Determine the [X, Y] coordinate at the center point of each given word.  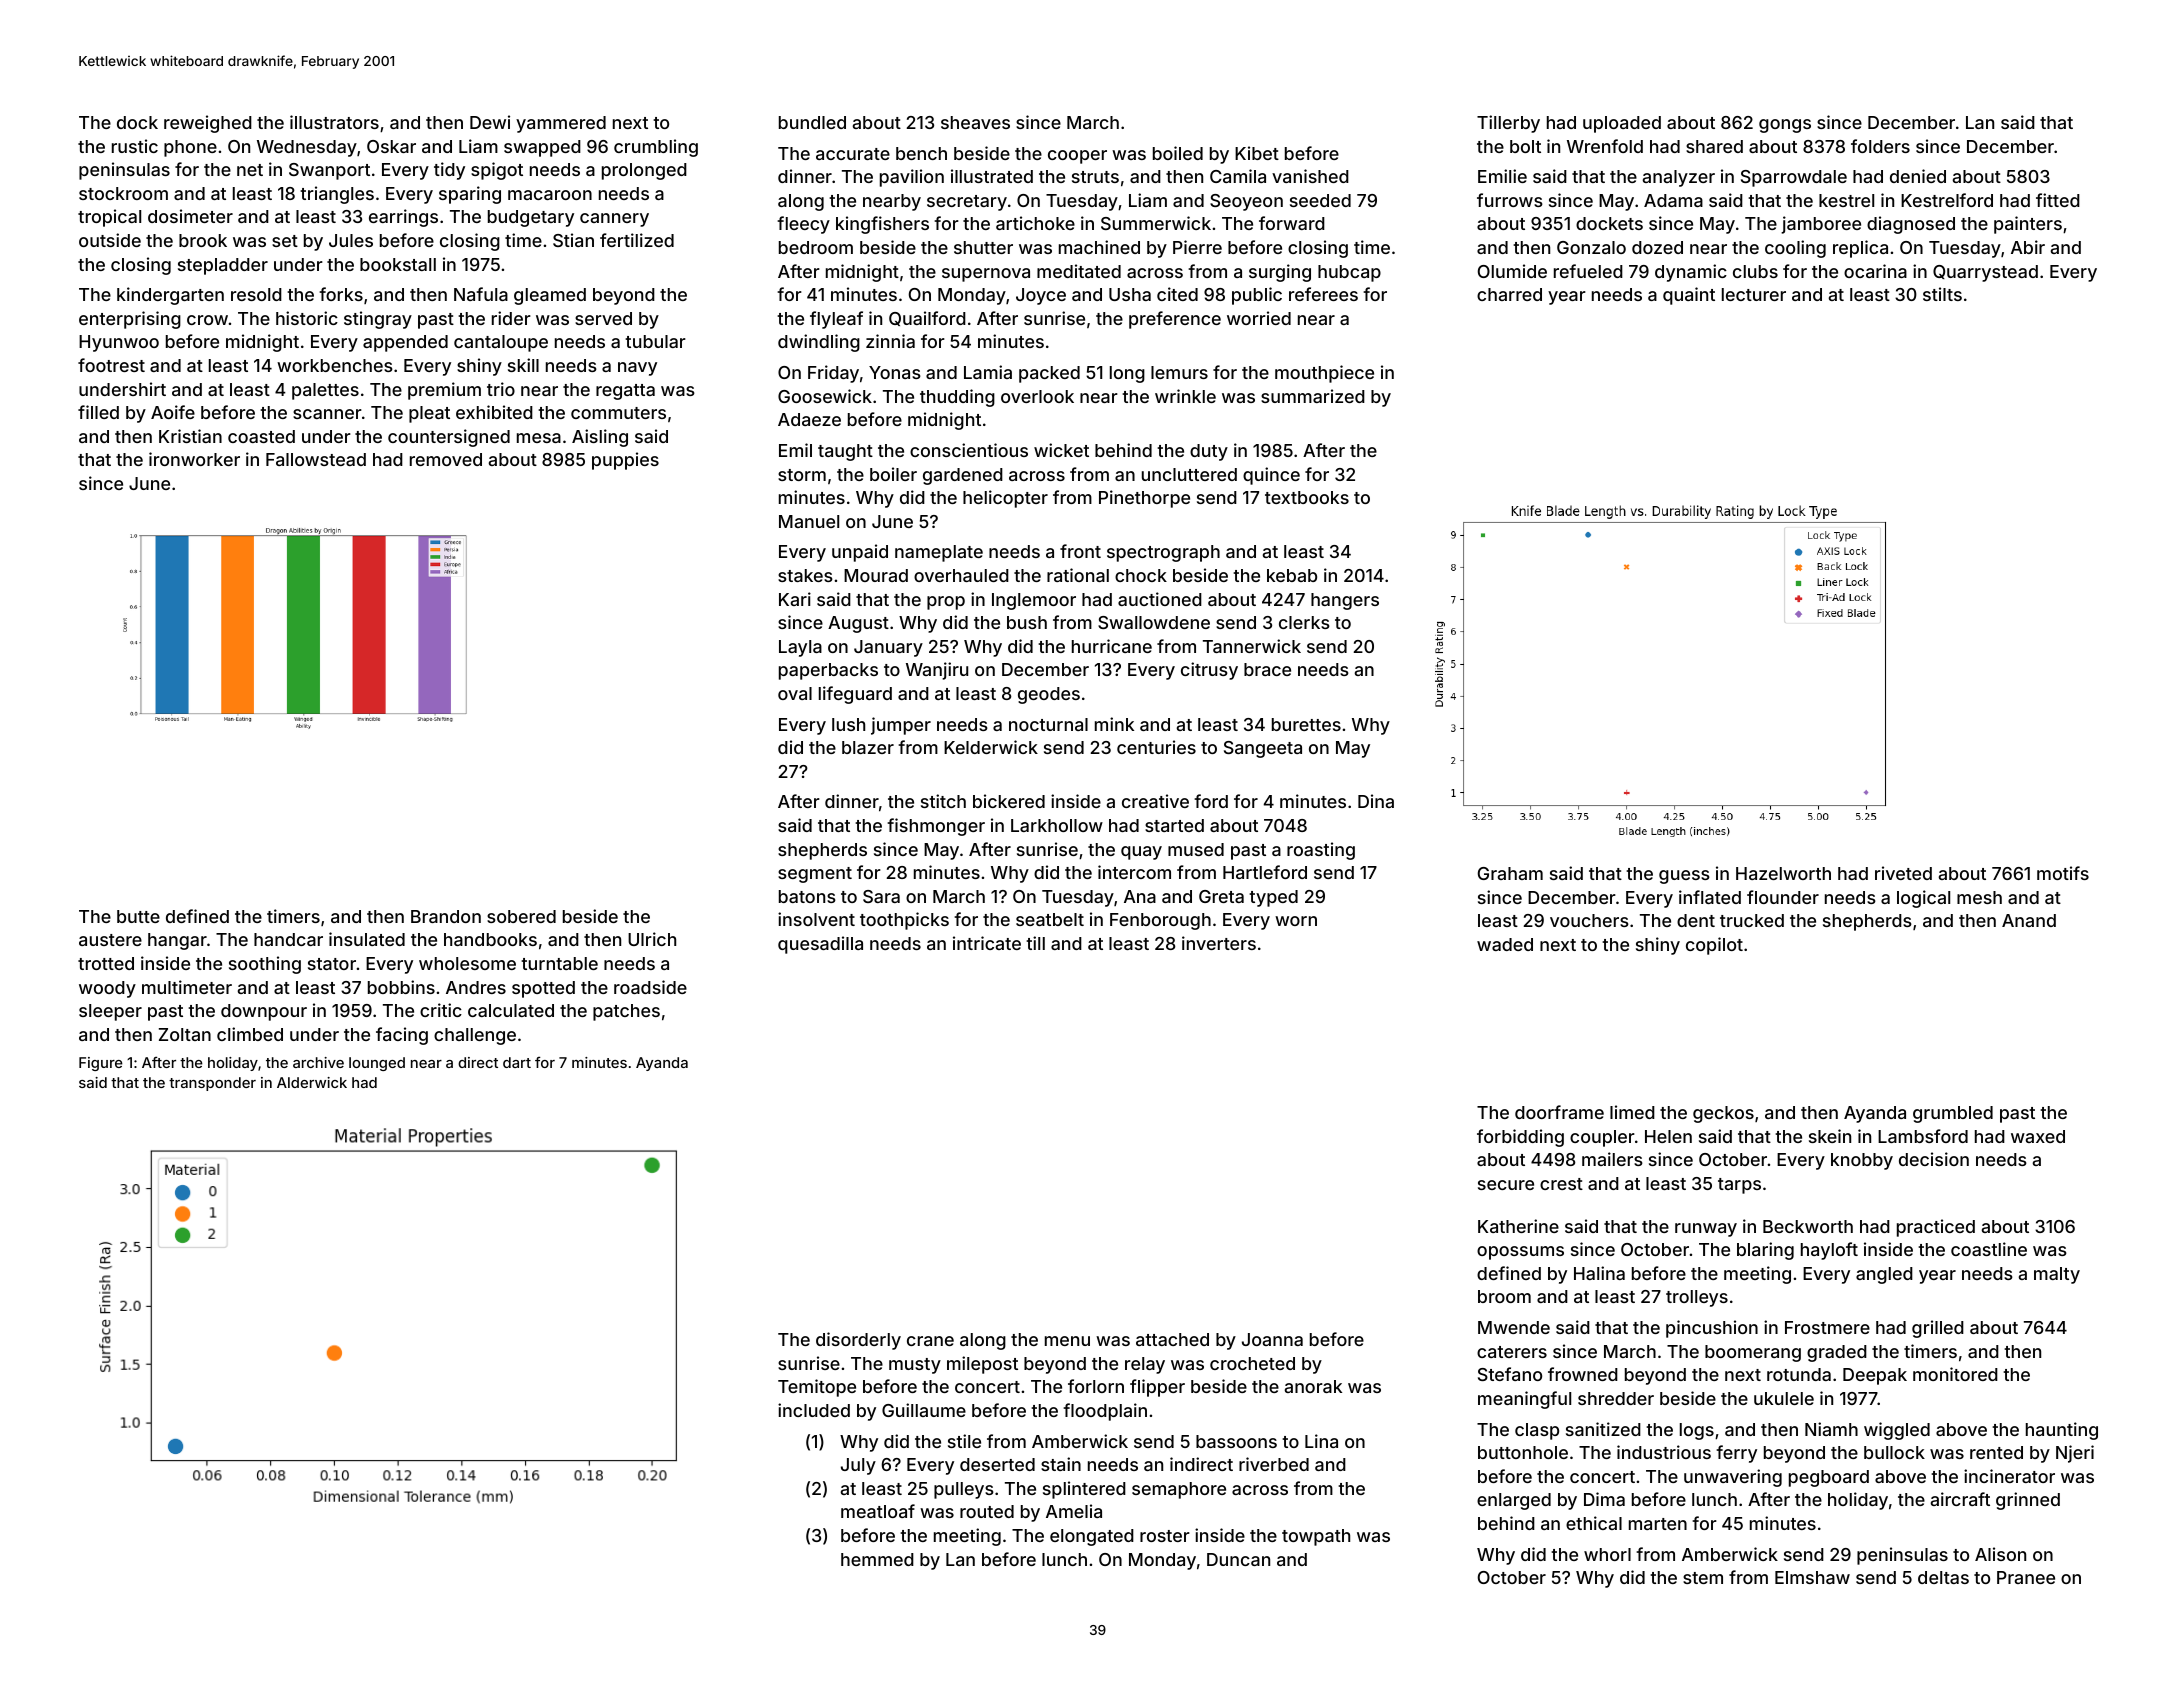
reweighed [208, 124]
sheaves [975, 122]
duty [1209, 452]
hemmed [877, 1559]
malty [2057, 1275]
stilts [1942, 294]
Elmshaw [1812, 1577]
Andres [476, 987]
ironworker [194, 459]
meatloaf [878, 1511]
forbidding [1520, 1138]
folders [1880, 146]
